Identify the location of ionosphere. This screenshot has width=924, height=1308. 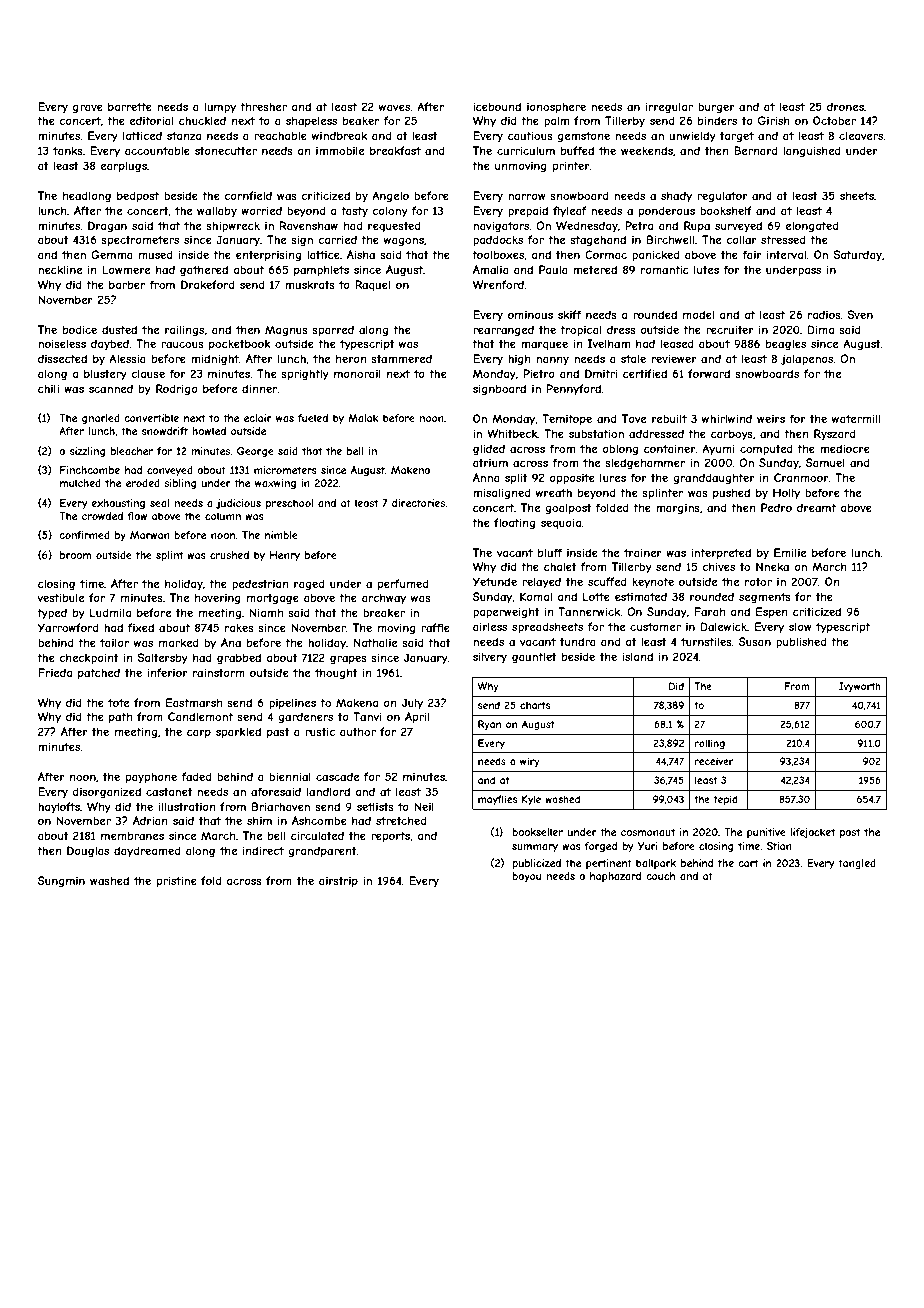
(556, 107).
